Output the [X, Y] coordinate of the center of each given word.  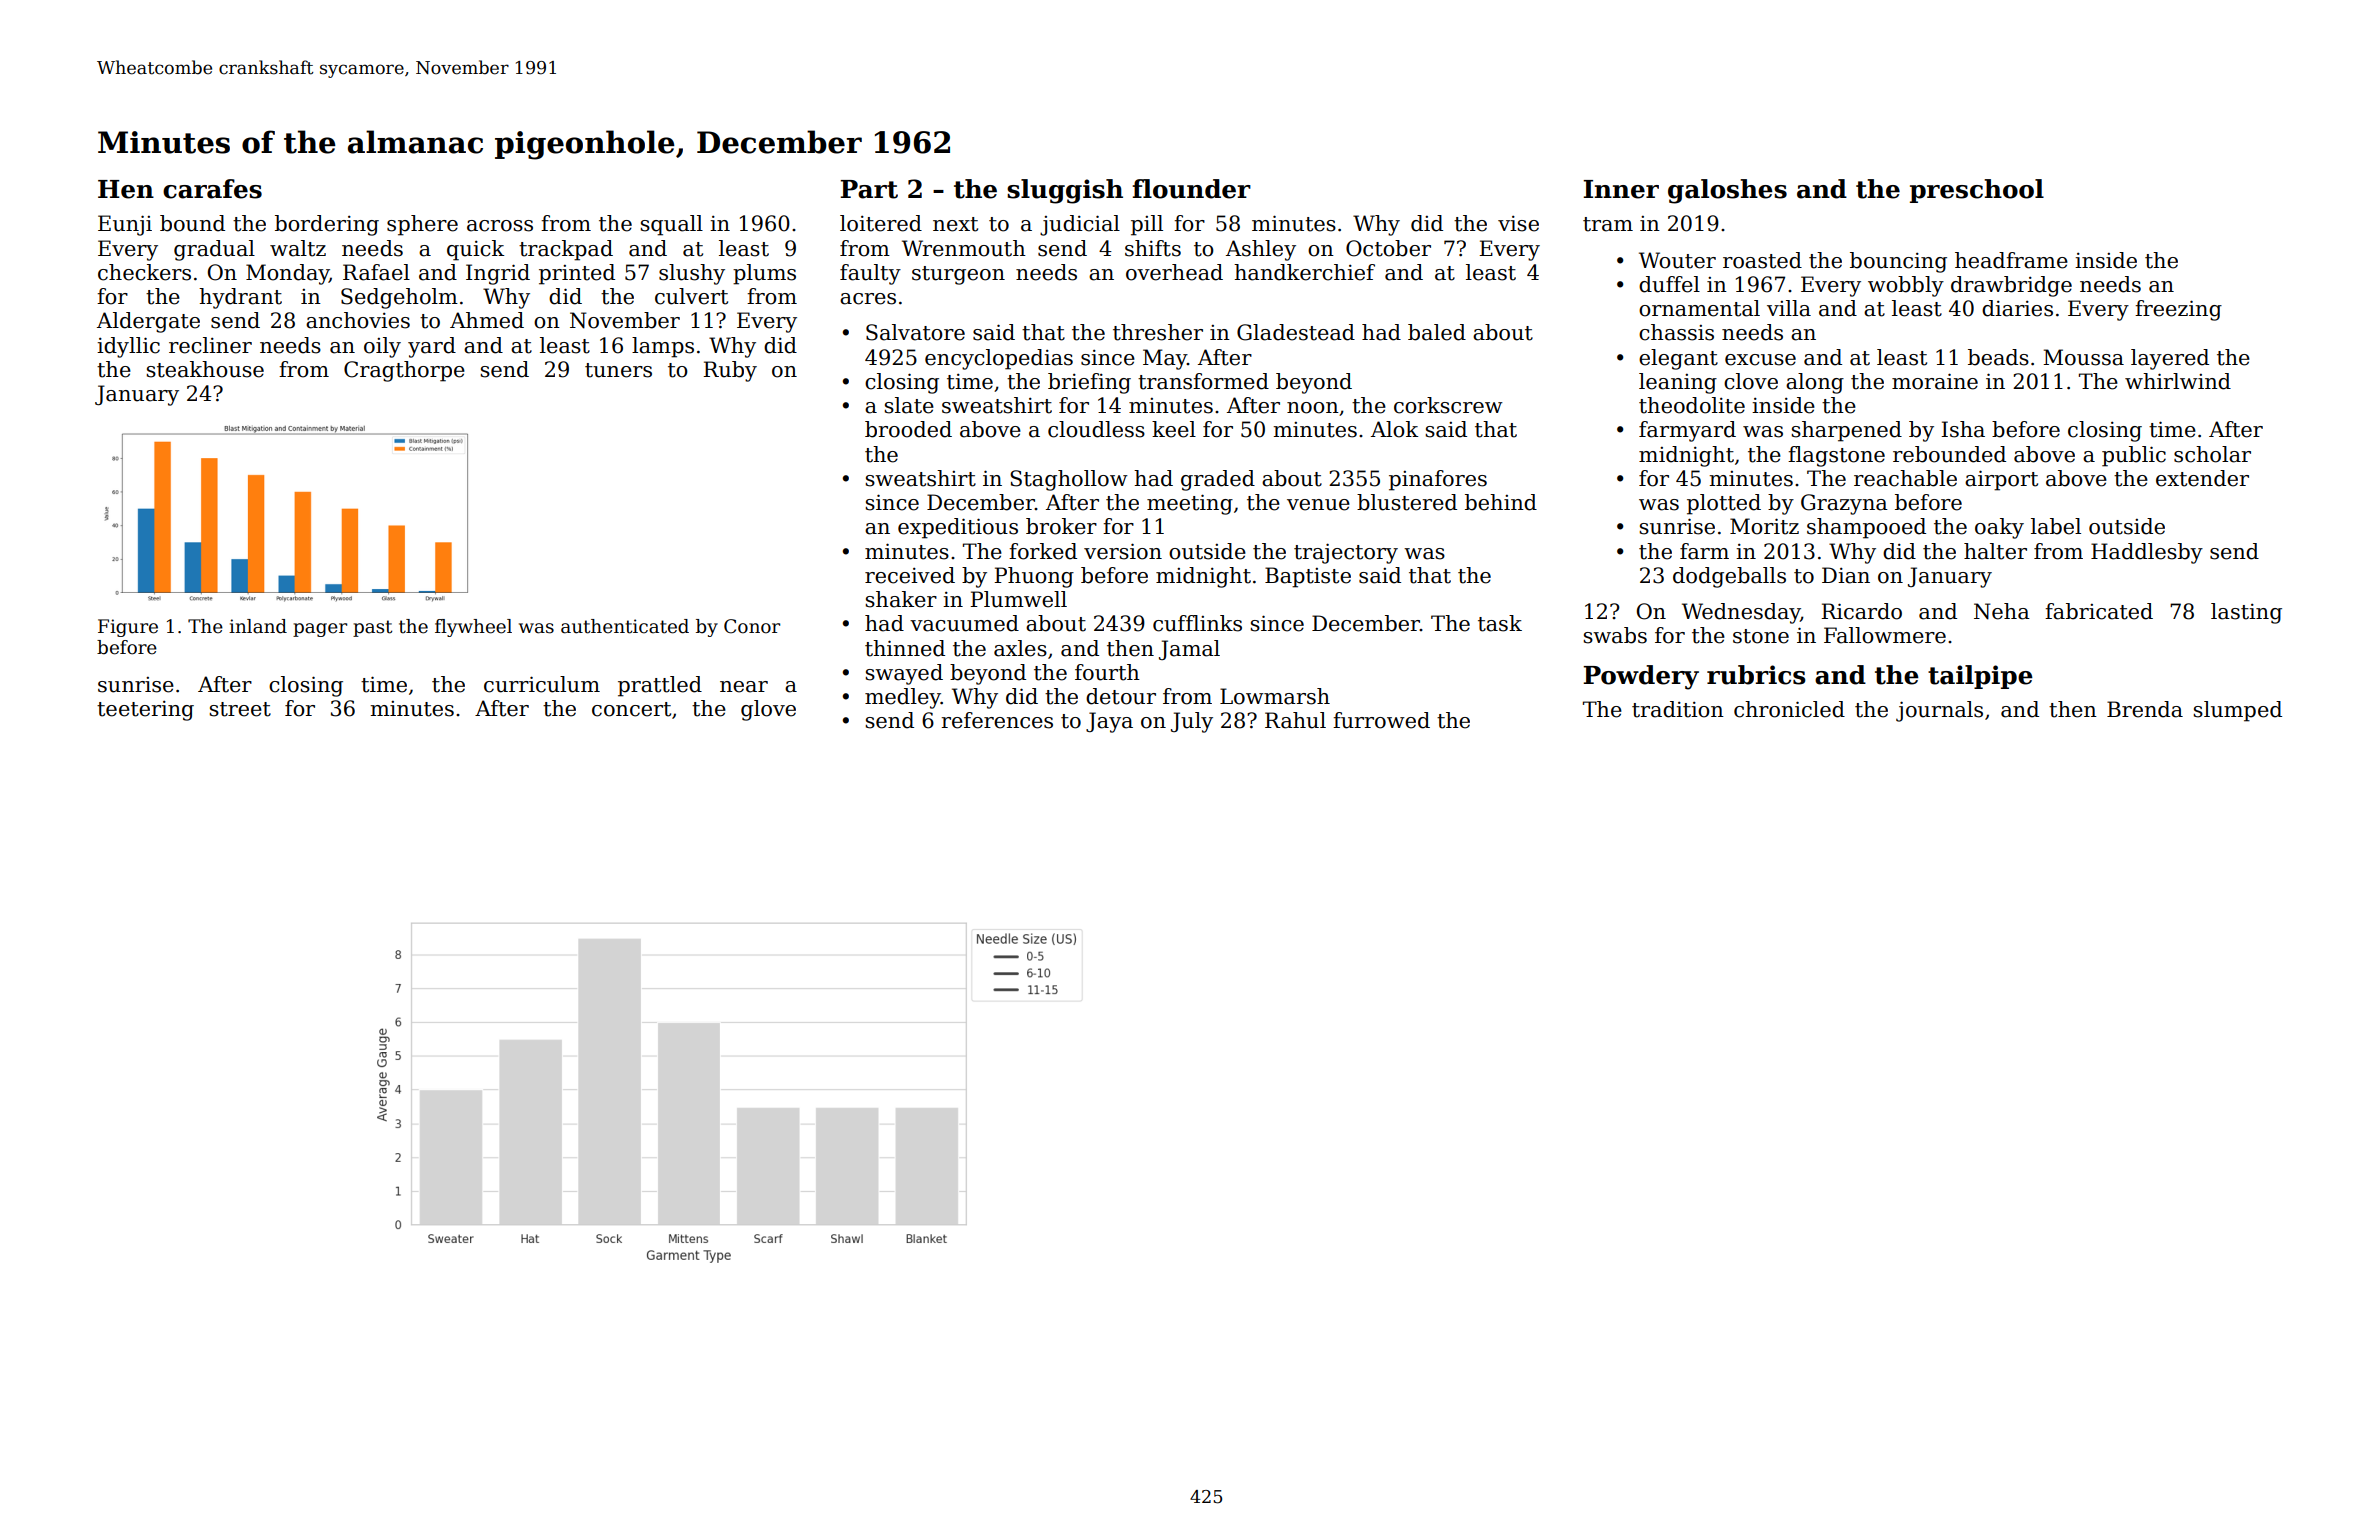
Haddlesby [2147, 553]
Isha [1963, 429]
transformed [1203, 381]
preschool [1977, 191]
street [240, 709]
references [997, 720]
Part [869, 189]
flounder [1191, 189]
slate [909, 405]
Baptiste [1308, 577]
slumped [2237, 711]
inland [258, 626]
